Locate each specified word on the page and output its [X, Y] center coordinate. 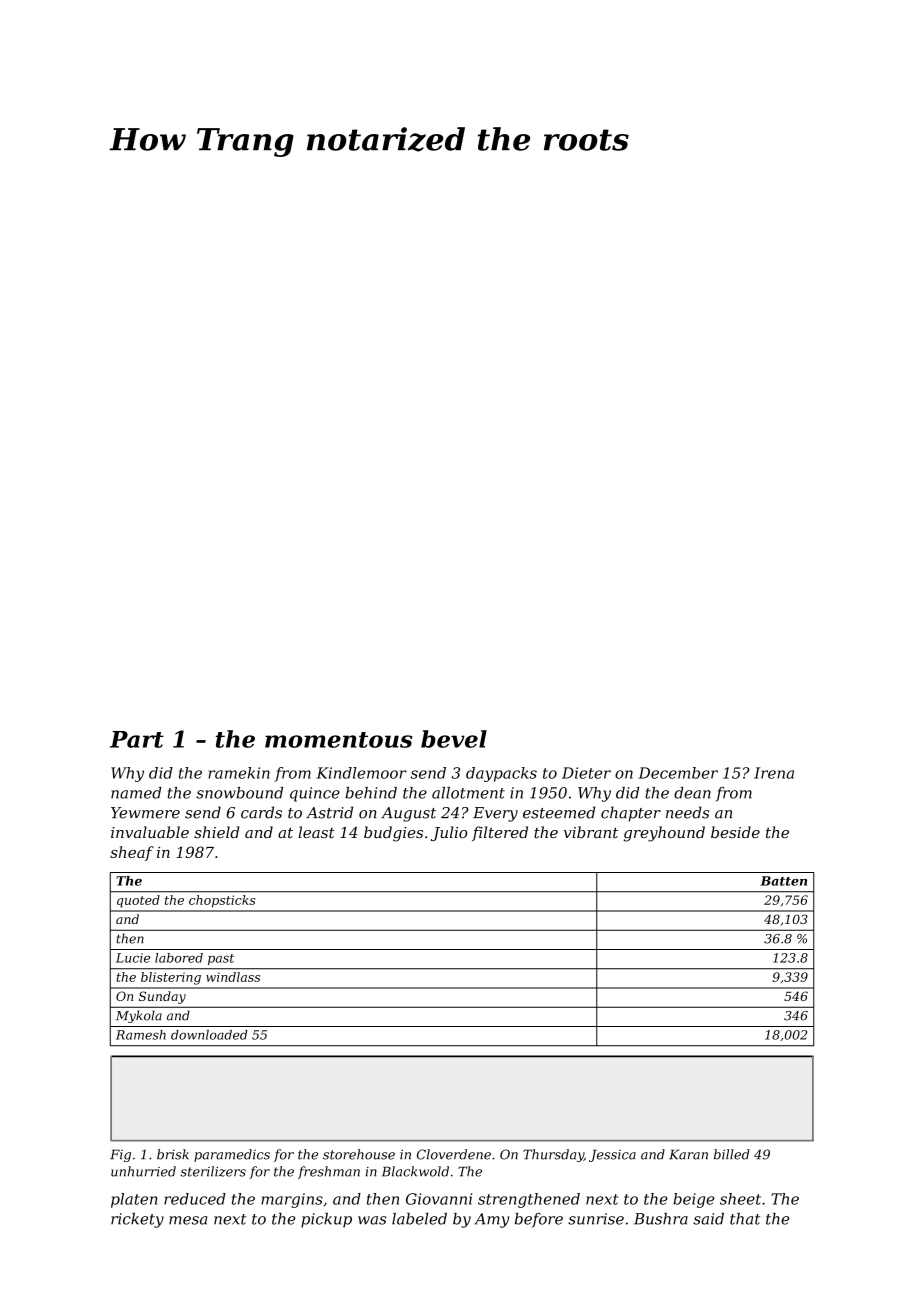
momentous [338, 740]
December [678, 773]
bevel [454, 739]
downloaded [209, 1035]
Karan [688, 1154]
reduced [195, 1199]
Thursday [553, 1155]
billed [732, 1154]
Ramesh [141, 1035]
